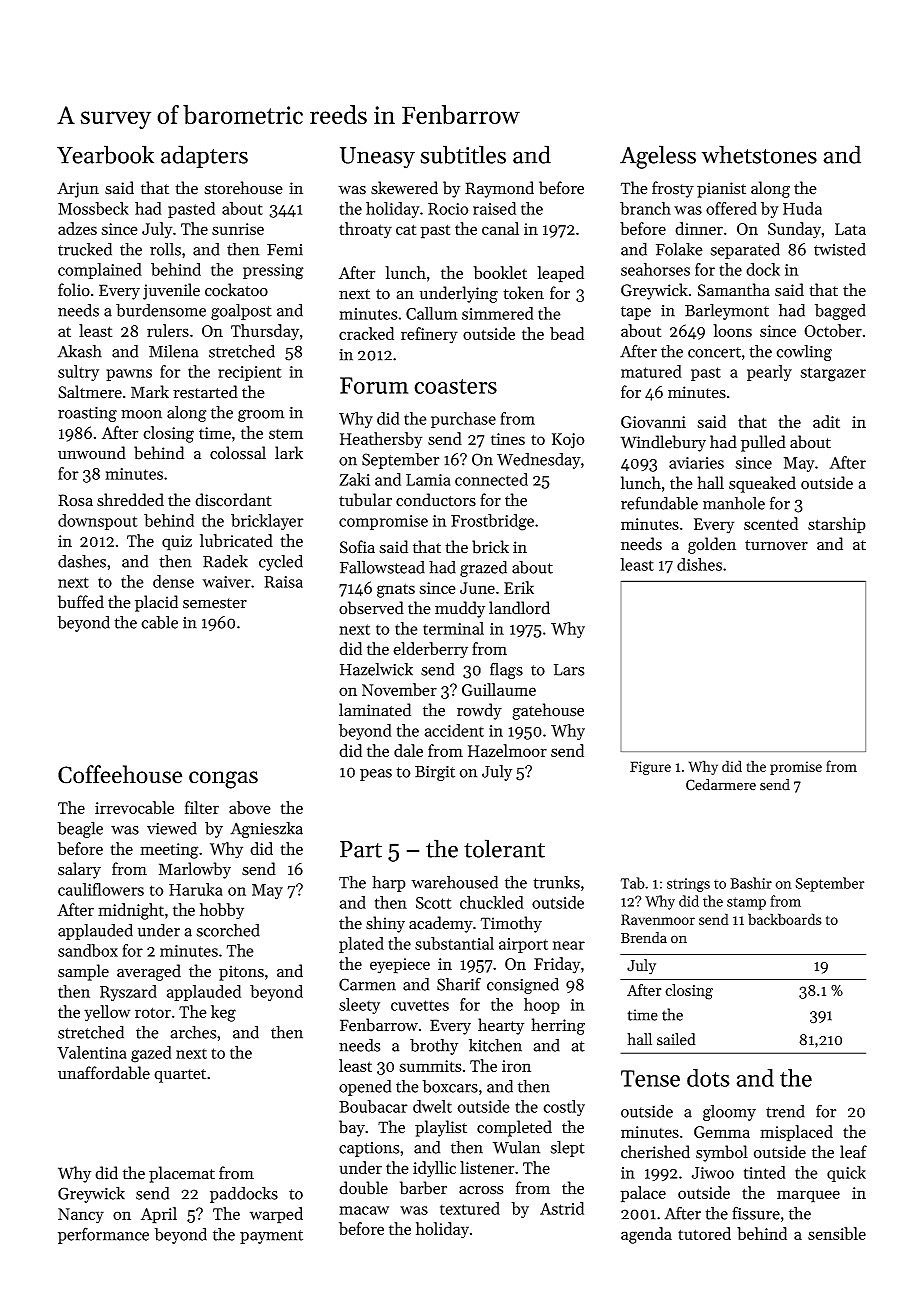 The height and width of the screenshot is (1308, 924). I want to click on Folake, so click(679, 249).
